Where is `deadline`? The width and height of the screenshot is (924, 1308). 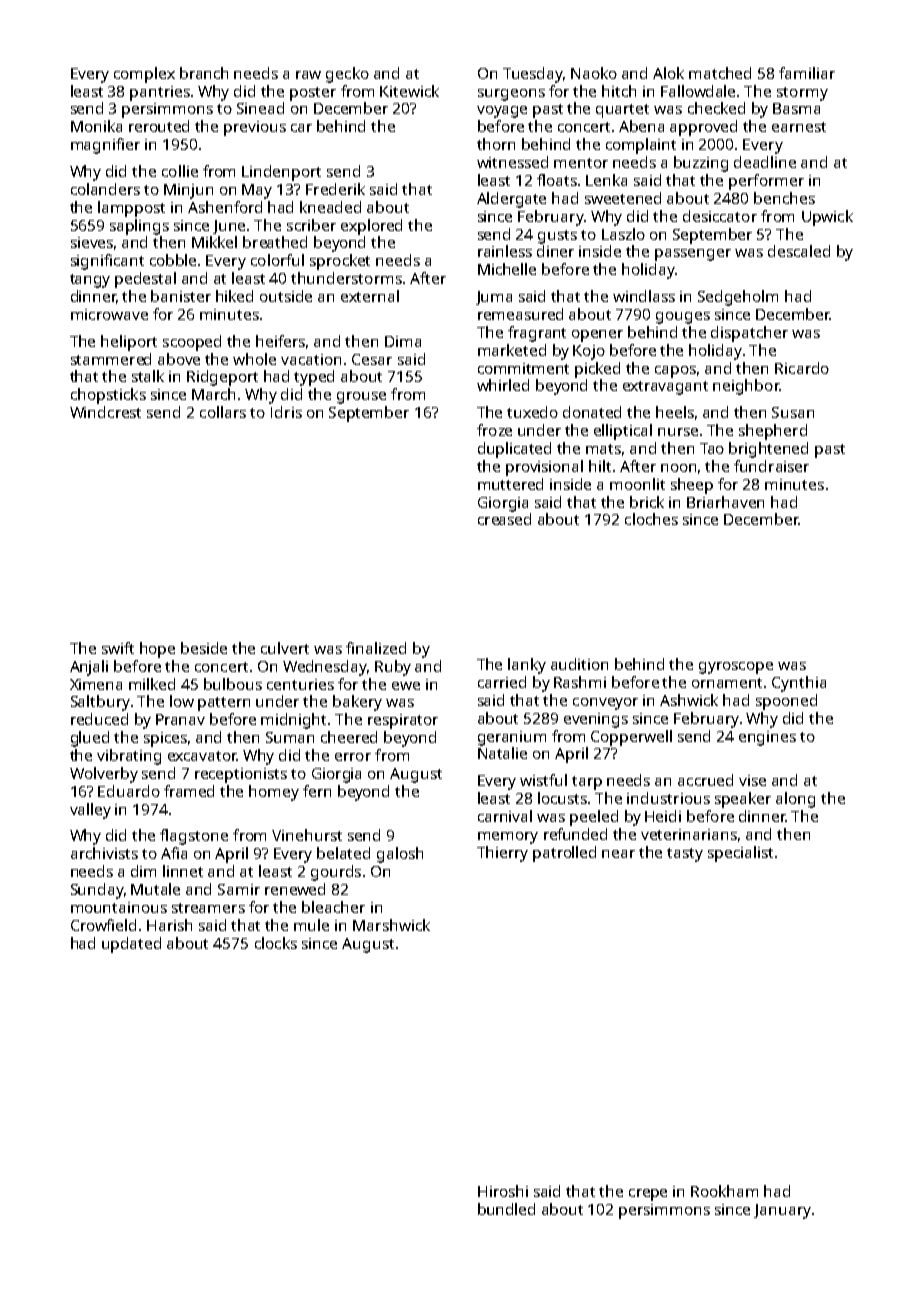
deadline is located at coordinates (765, 162).
